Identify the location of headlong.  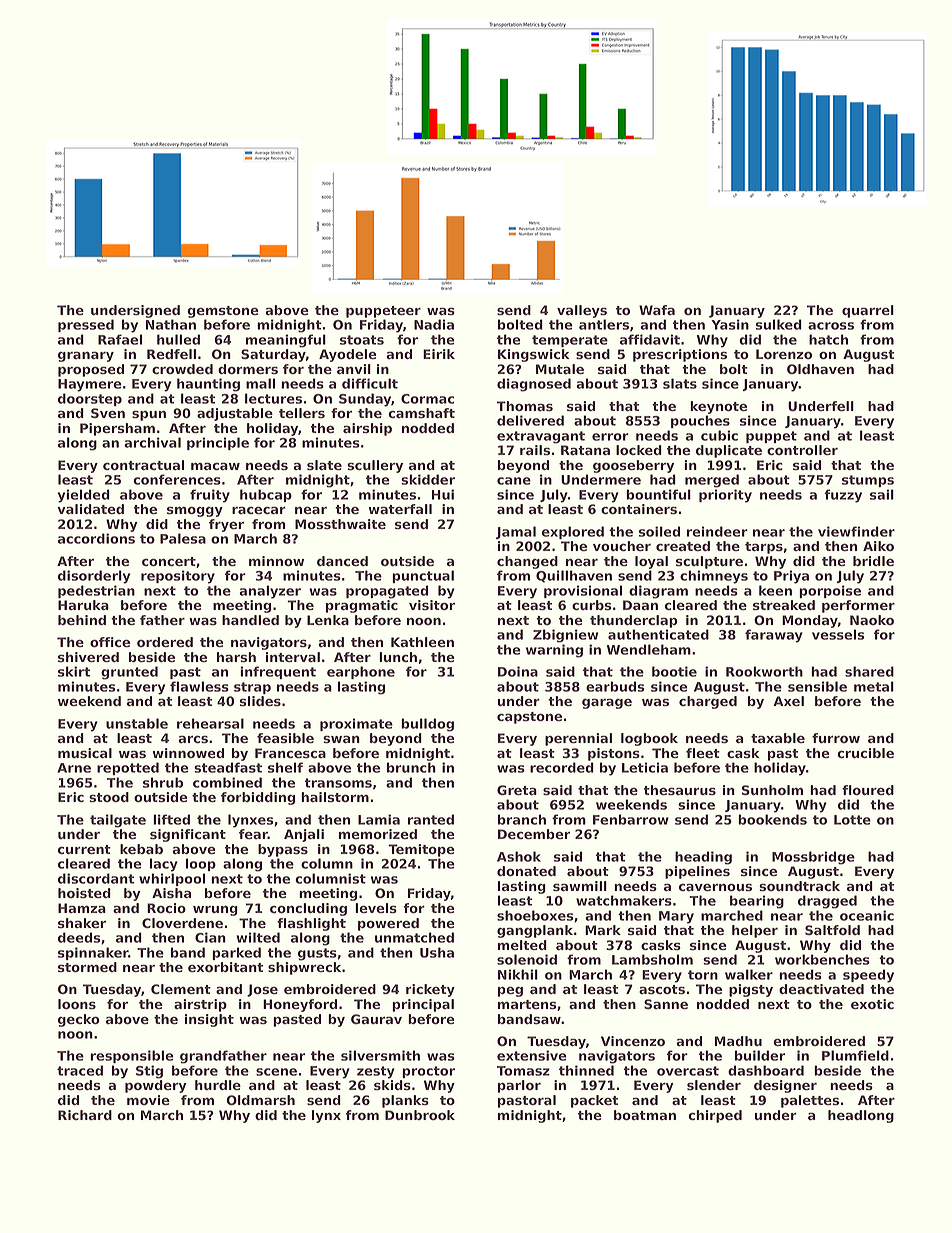
(861, 1116).
